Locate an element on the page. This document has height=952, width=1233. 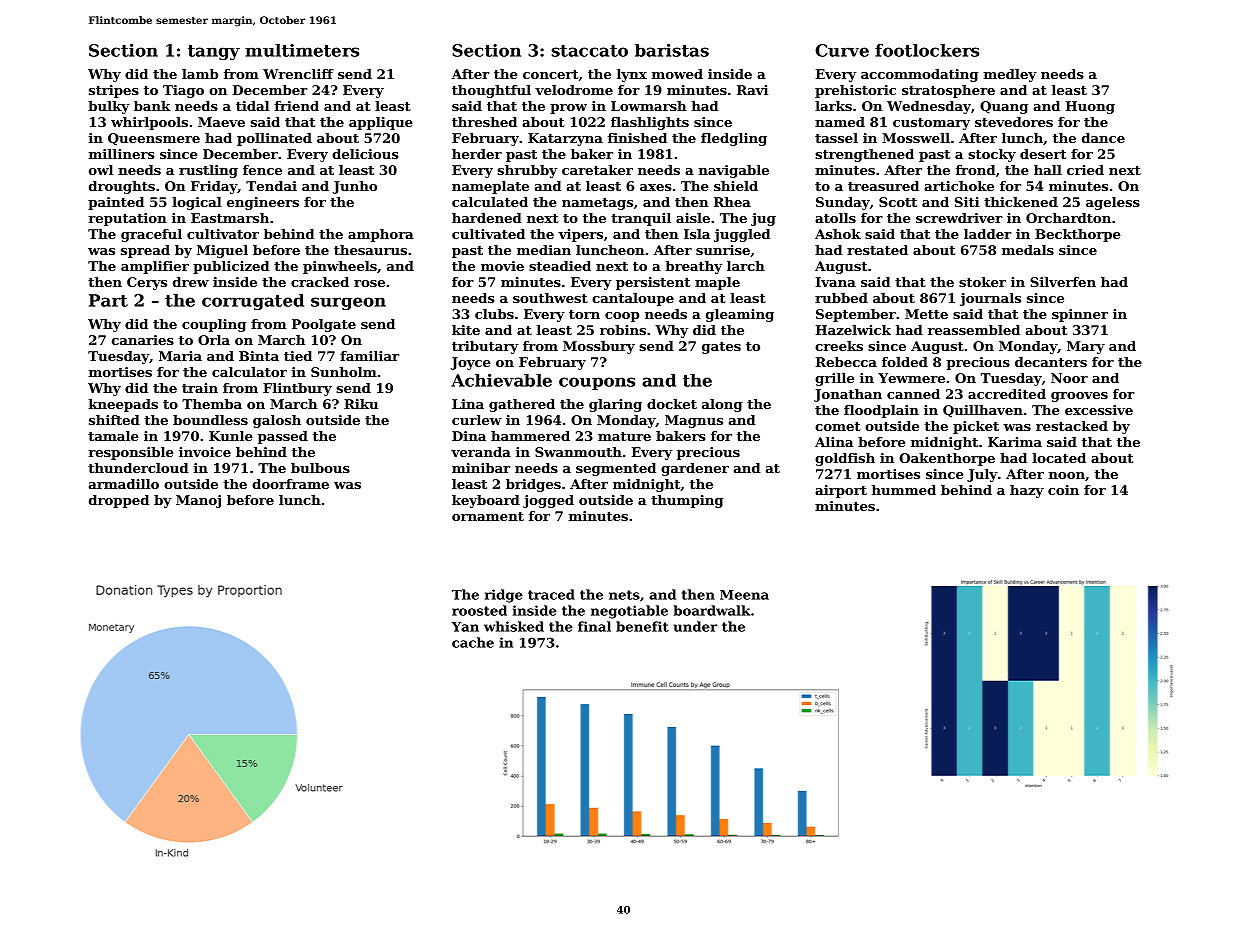
staccato is located at coordinates (589, 51).
